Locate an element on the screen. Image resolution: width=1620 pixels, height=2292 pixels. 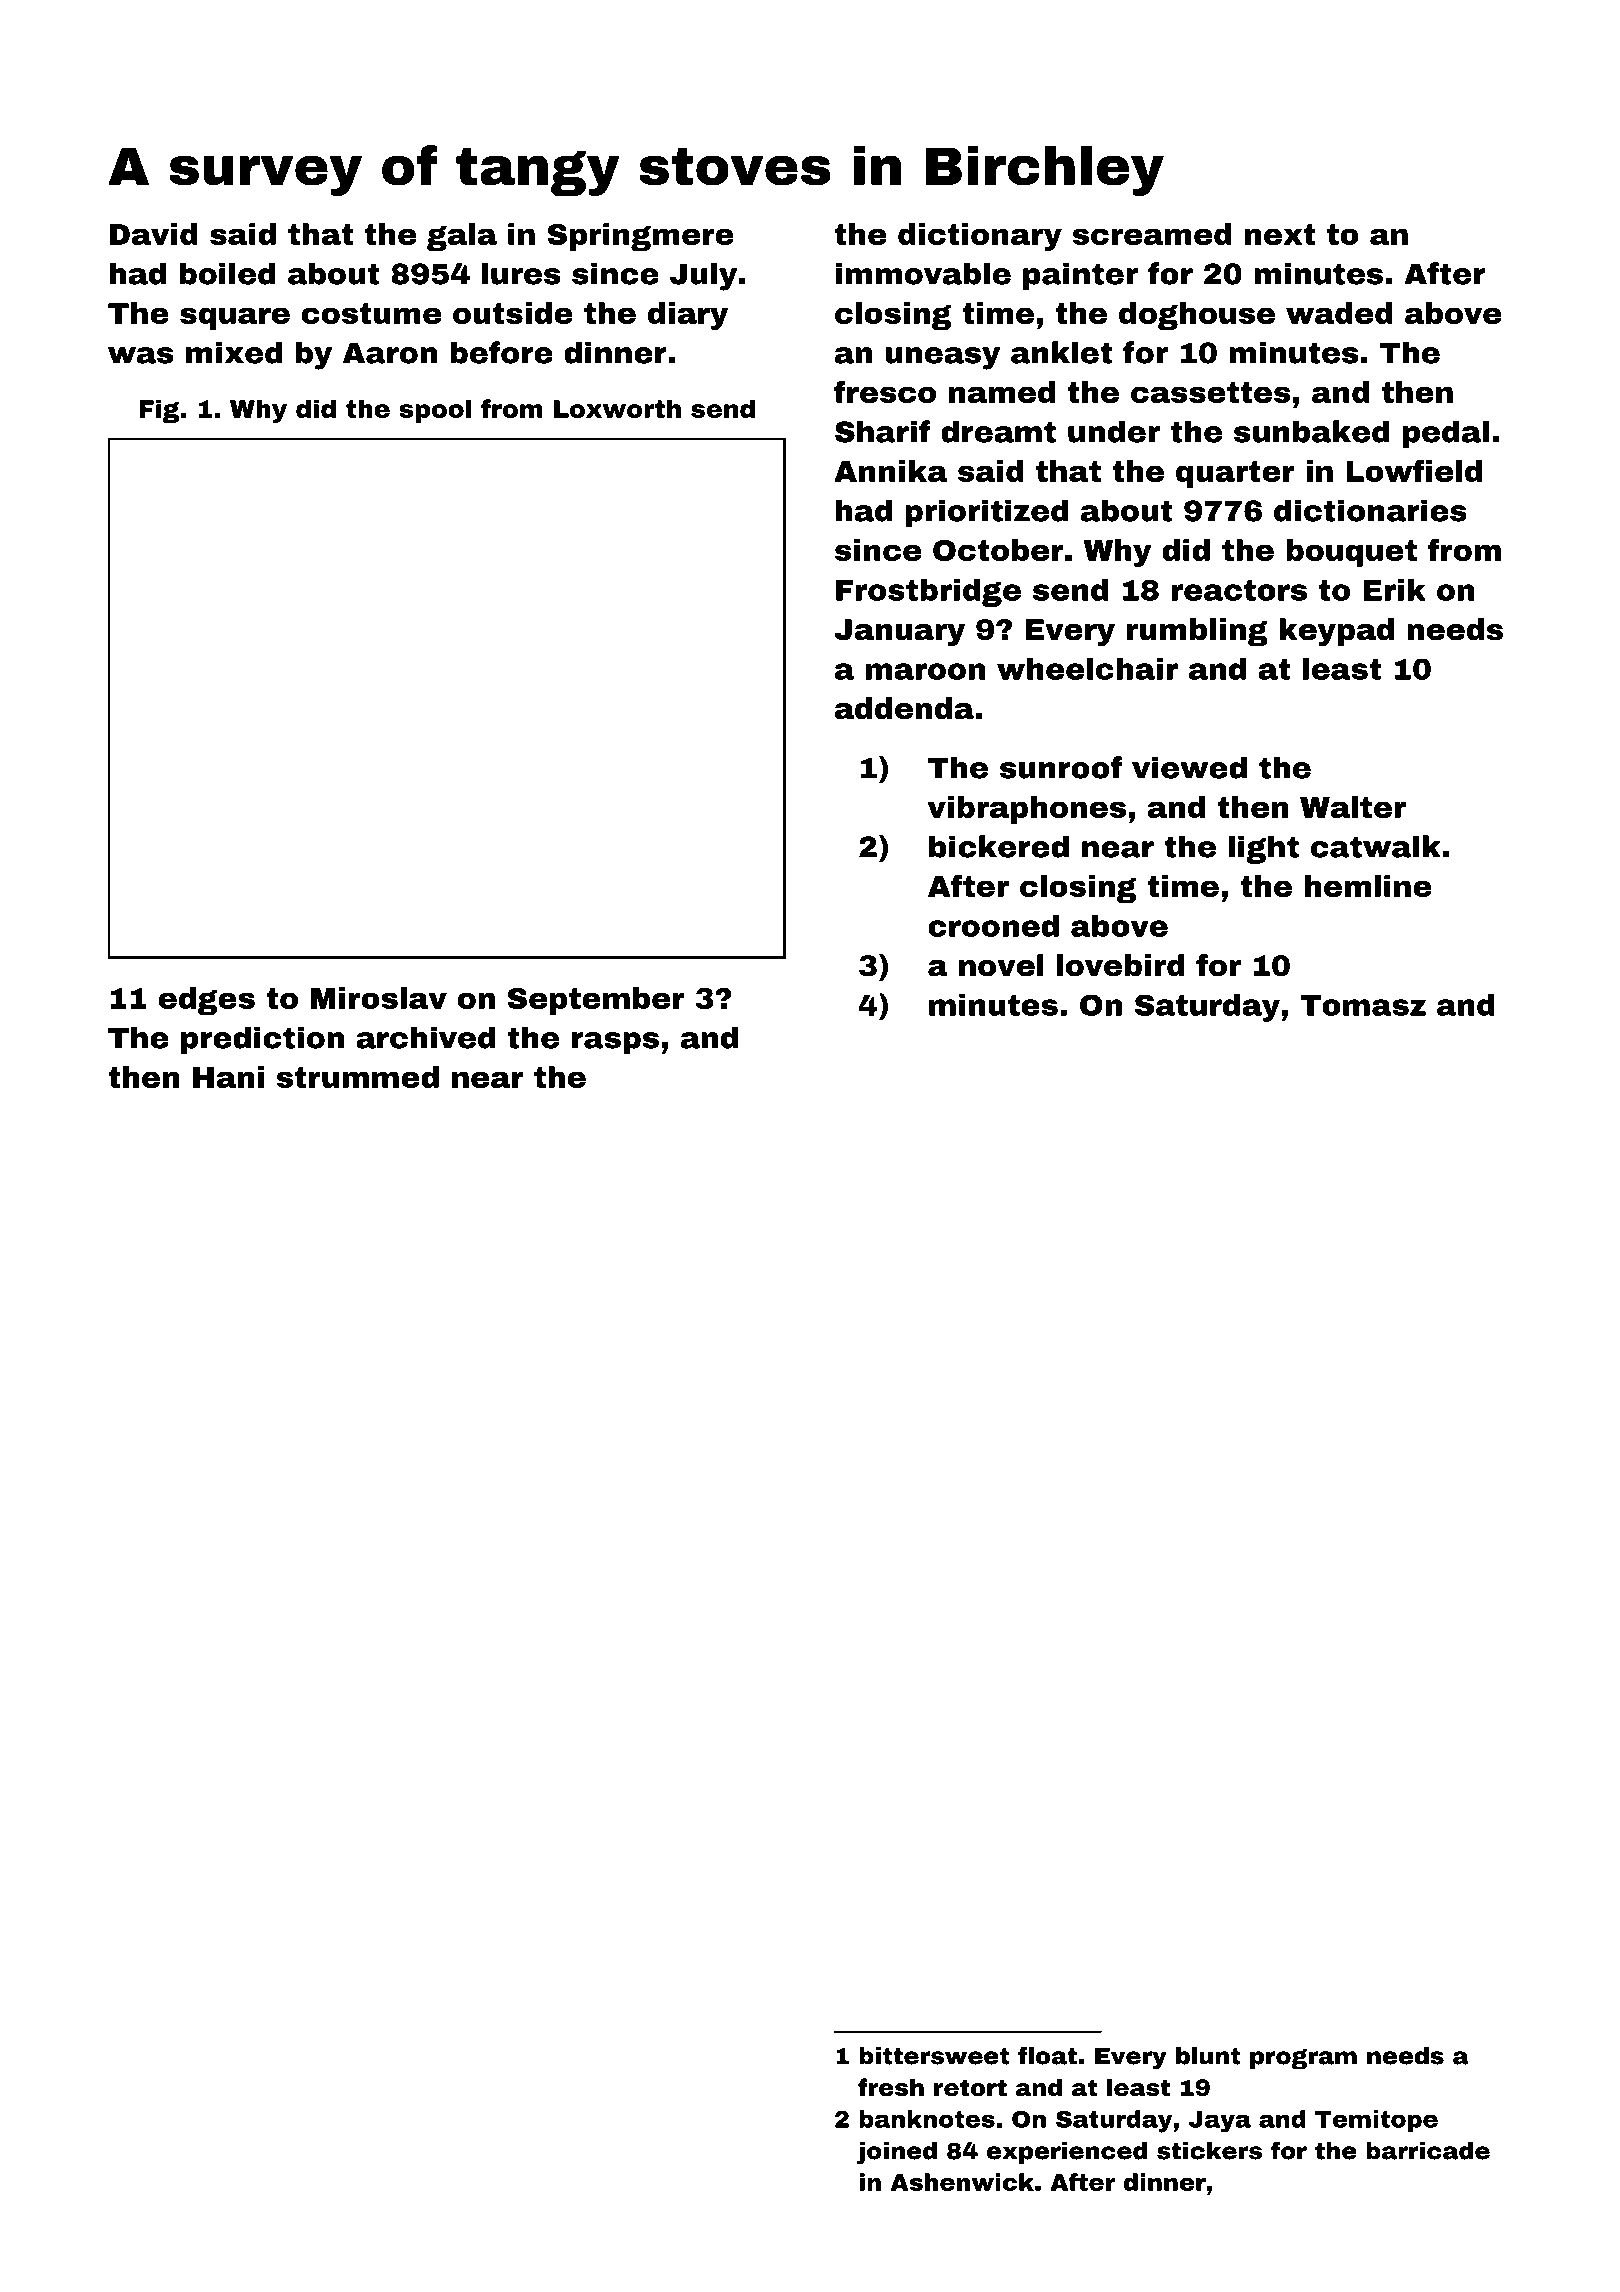
spool is located at coordinates (435, 411).
